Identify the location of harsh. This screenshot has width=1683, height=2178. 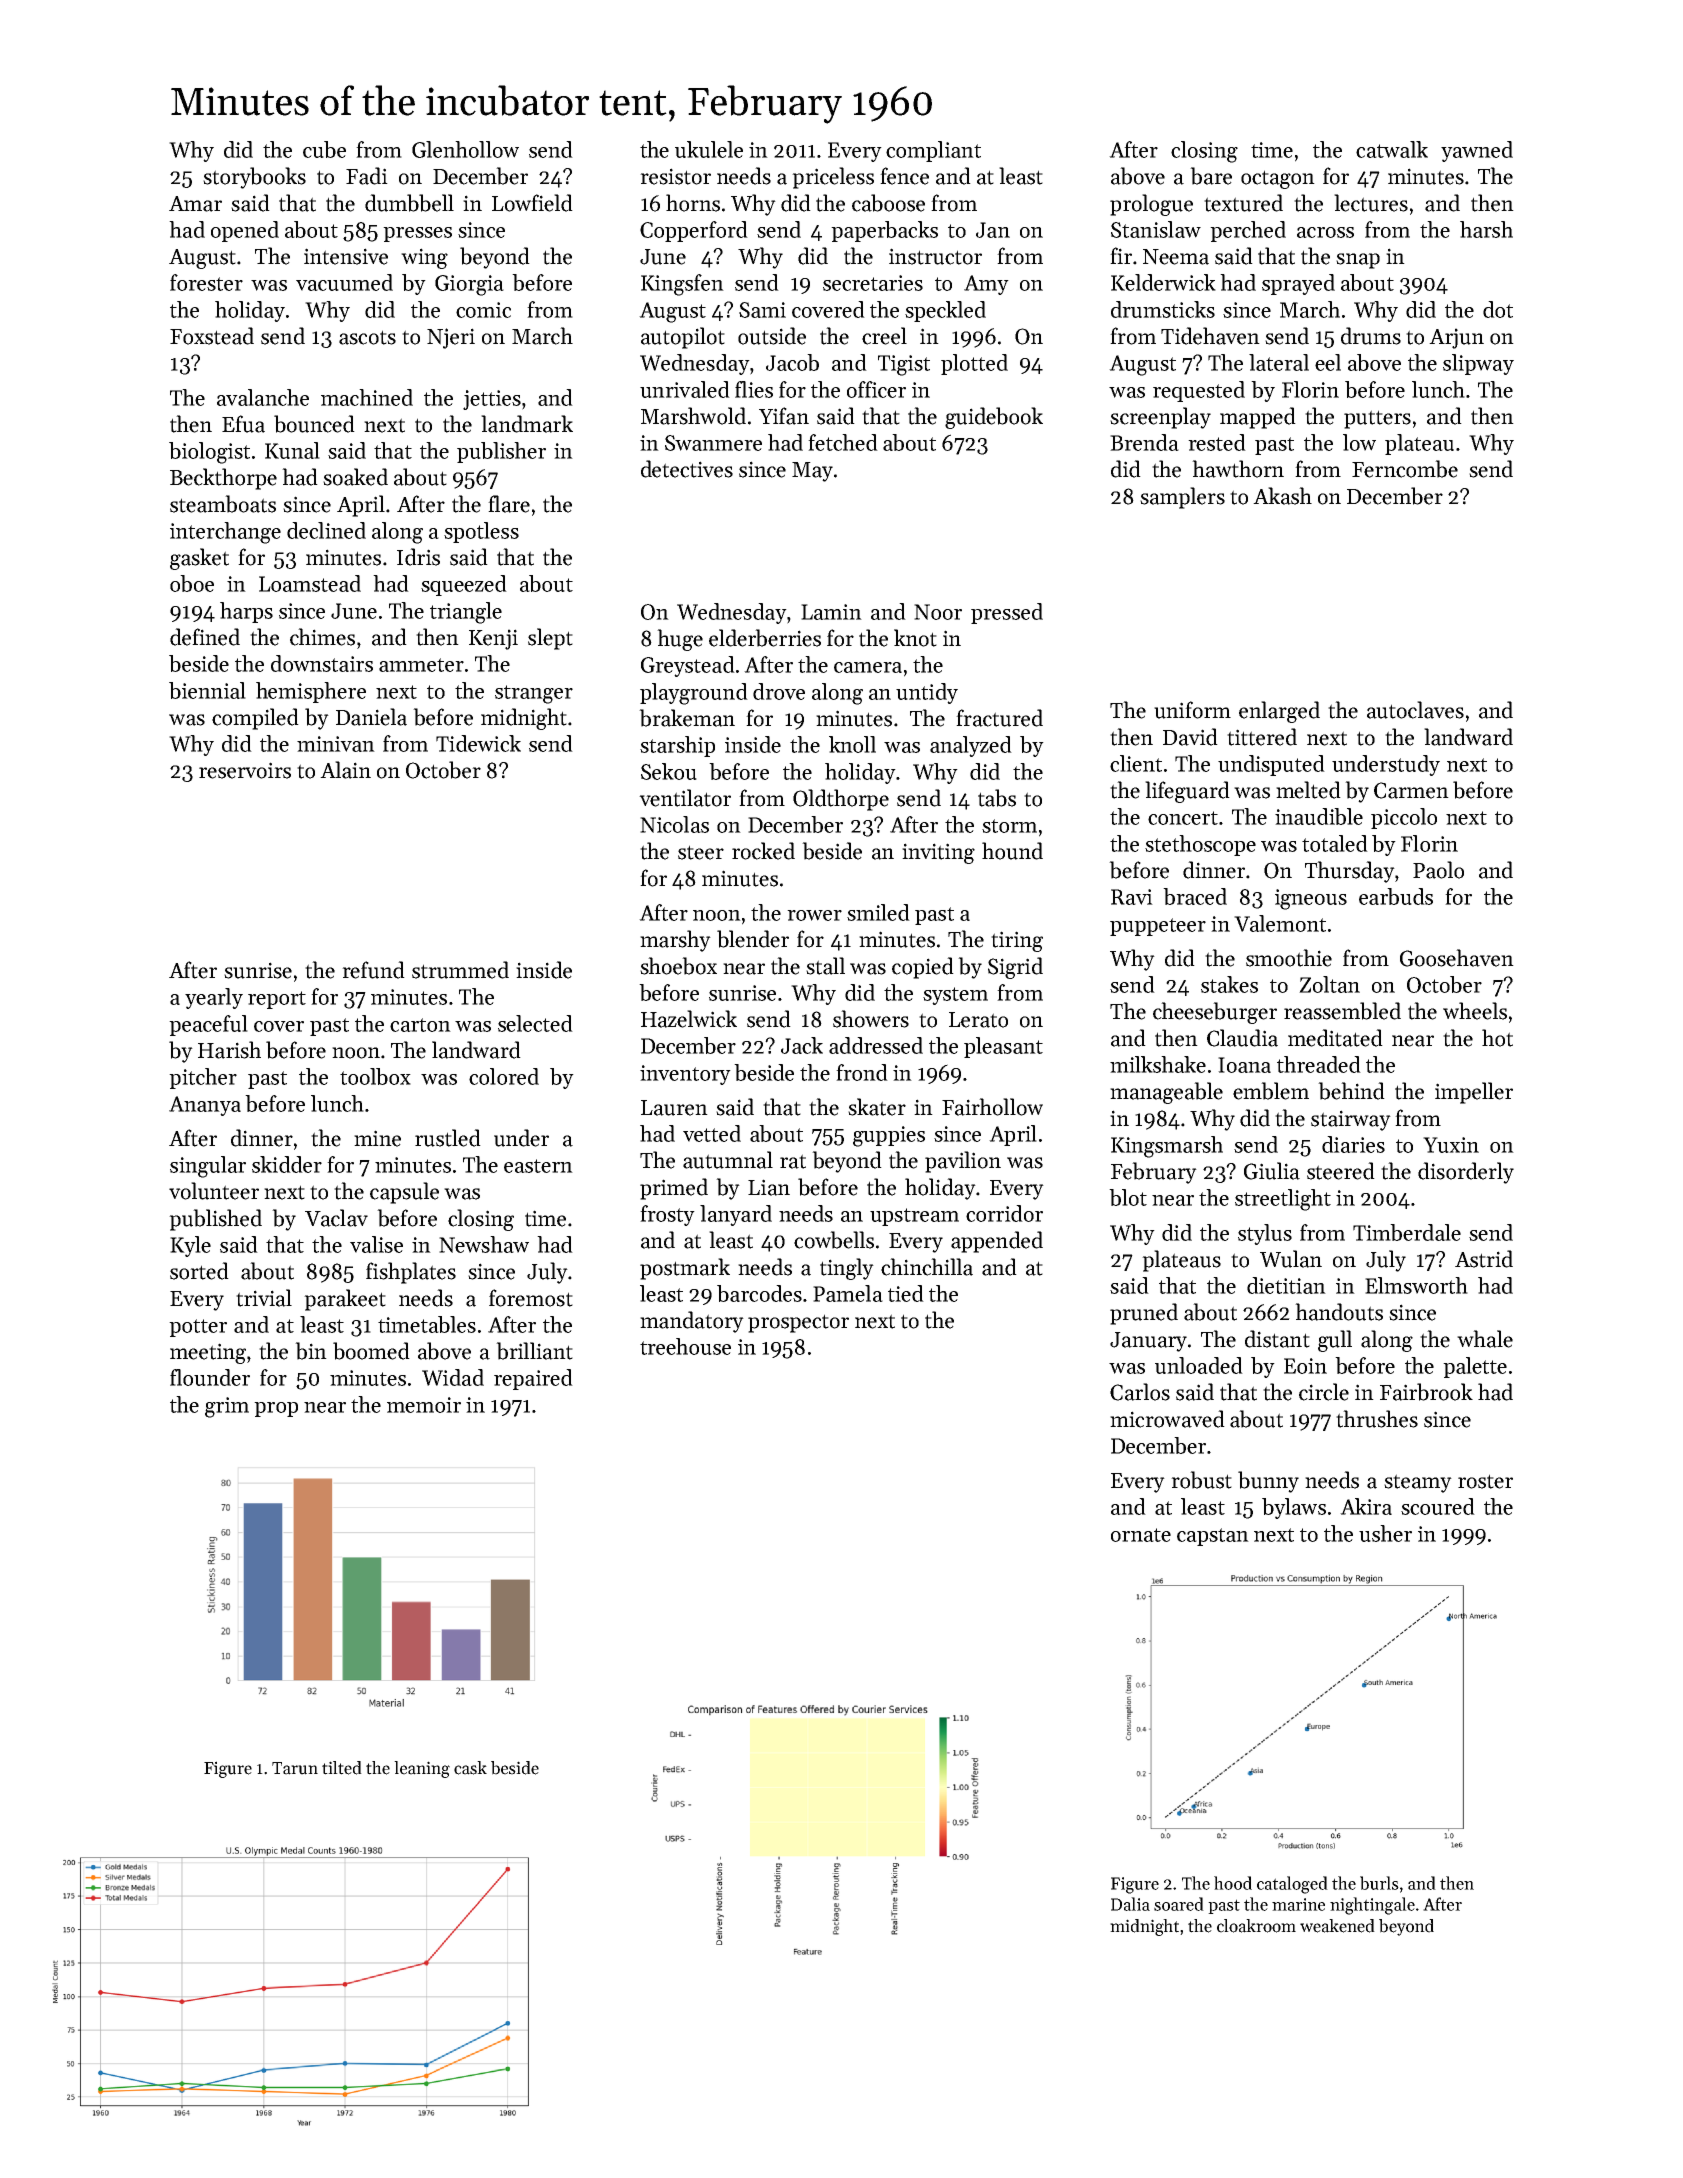
(1486, 229).
